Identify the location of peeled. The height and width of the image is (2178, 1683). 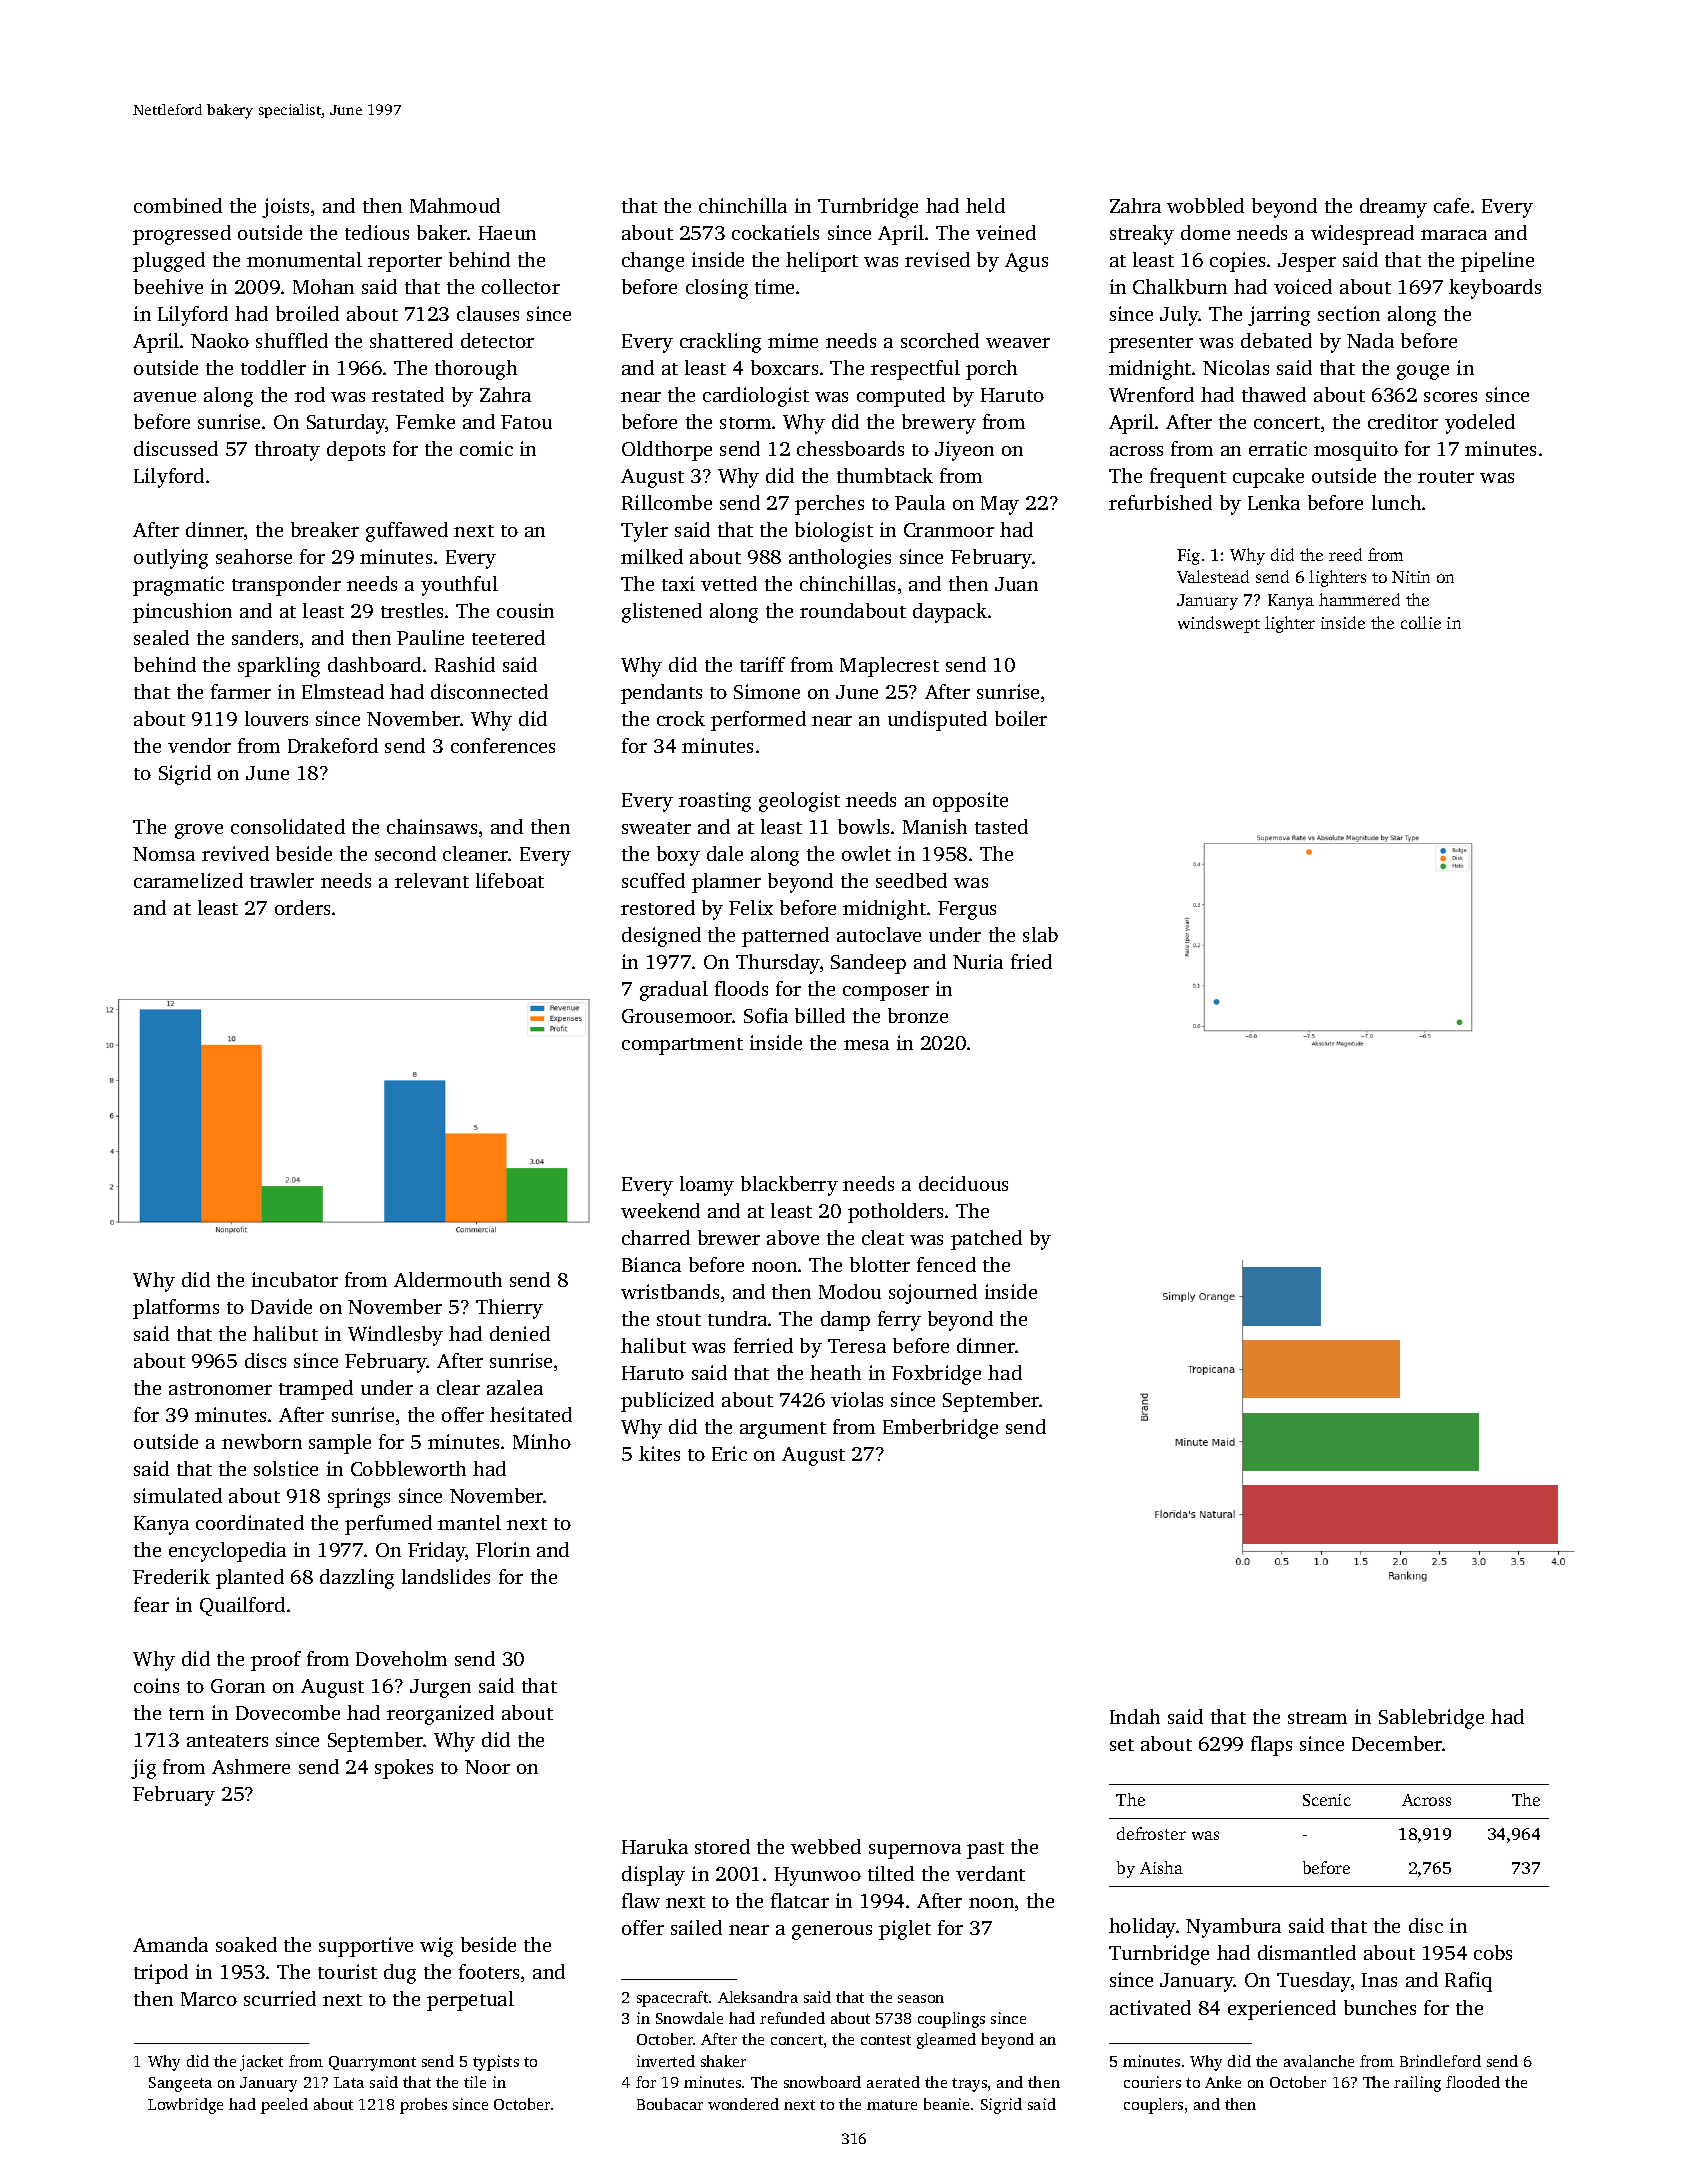
(284, 2106).
